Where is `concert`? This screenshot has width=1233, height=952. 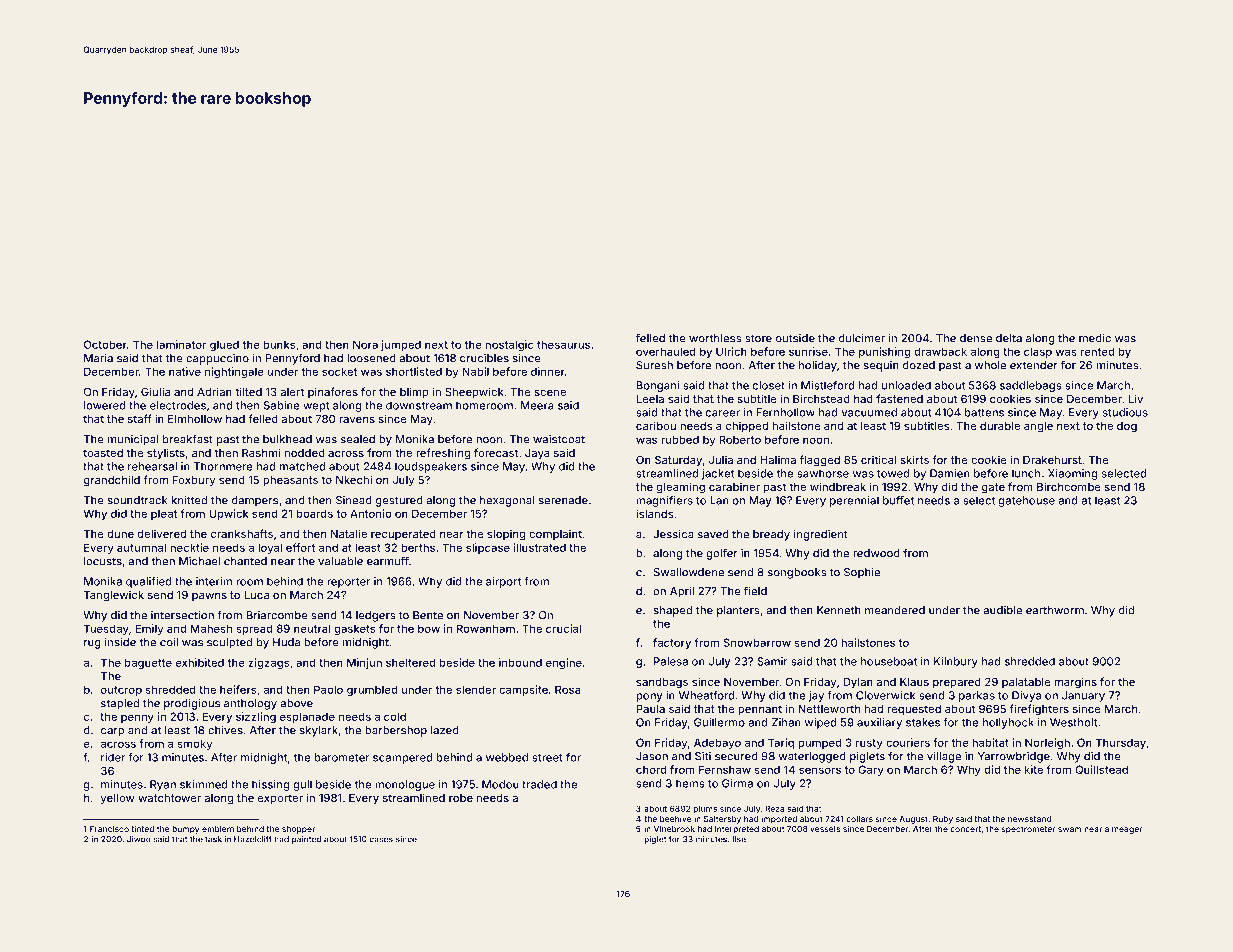 concert is located at coordinates (965, 829).
